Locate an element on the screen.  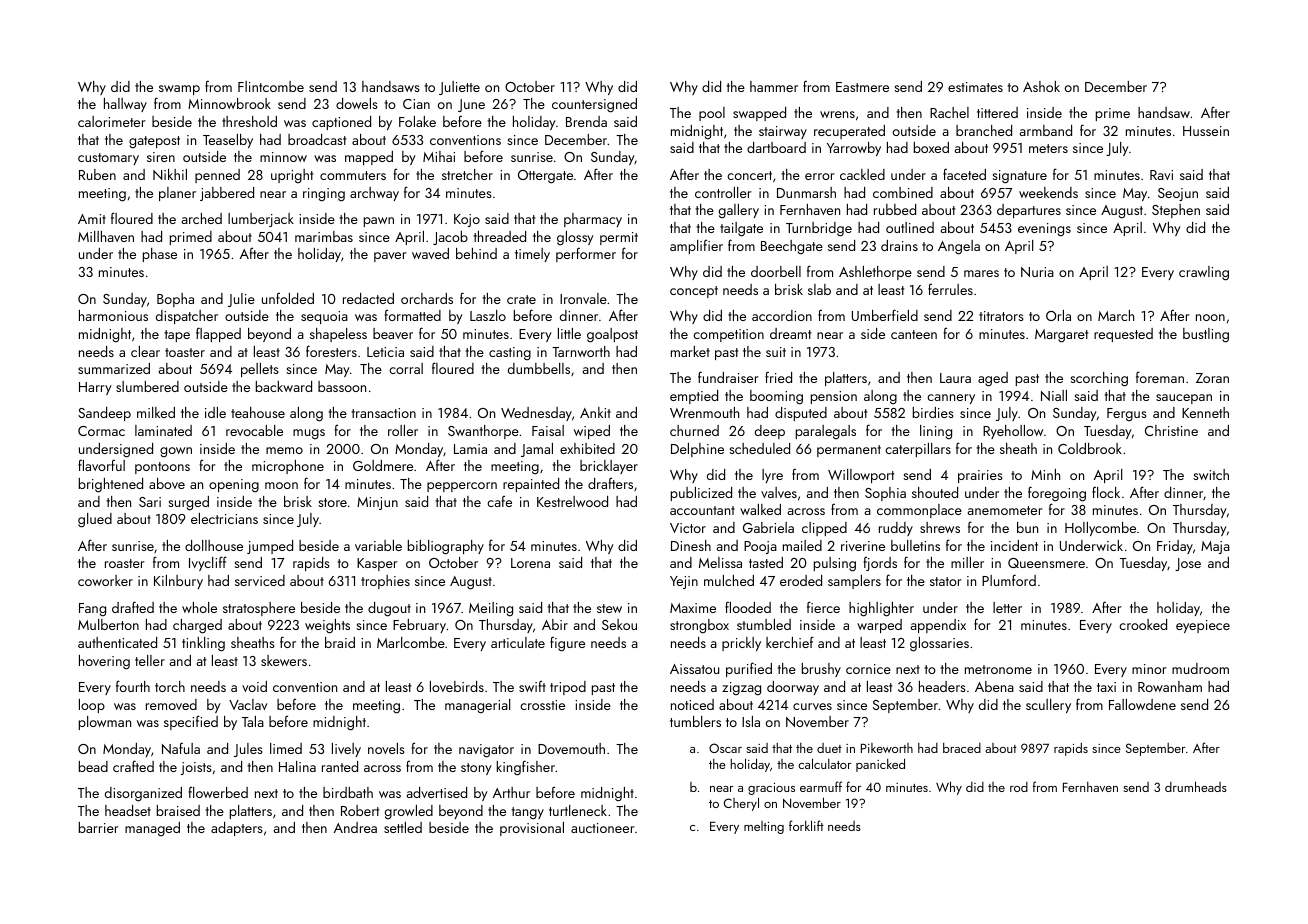
concert is located at coordinates (749, 175).
